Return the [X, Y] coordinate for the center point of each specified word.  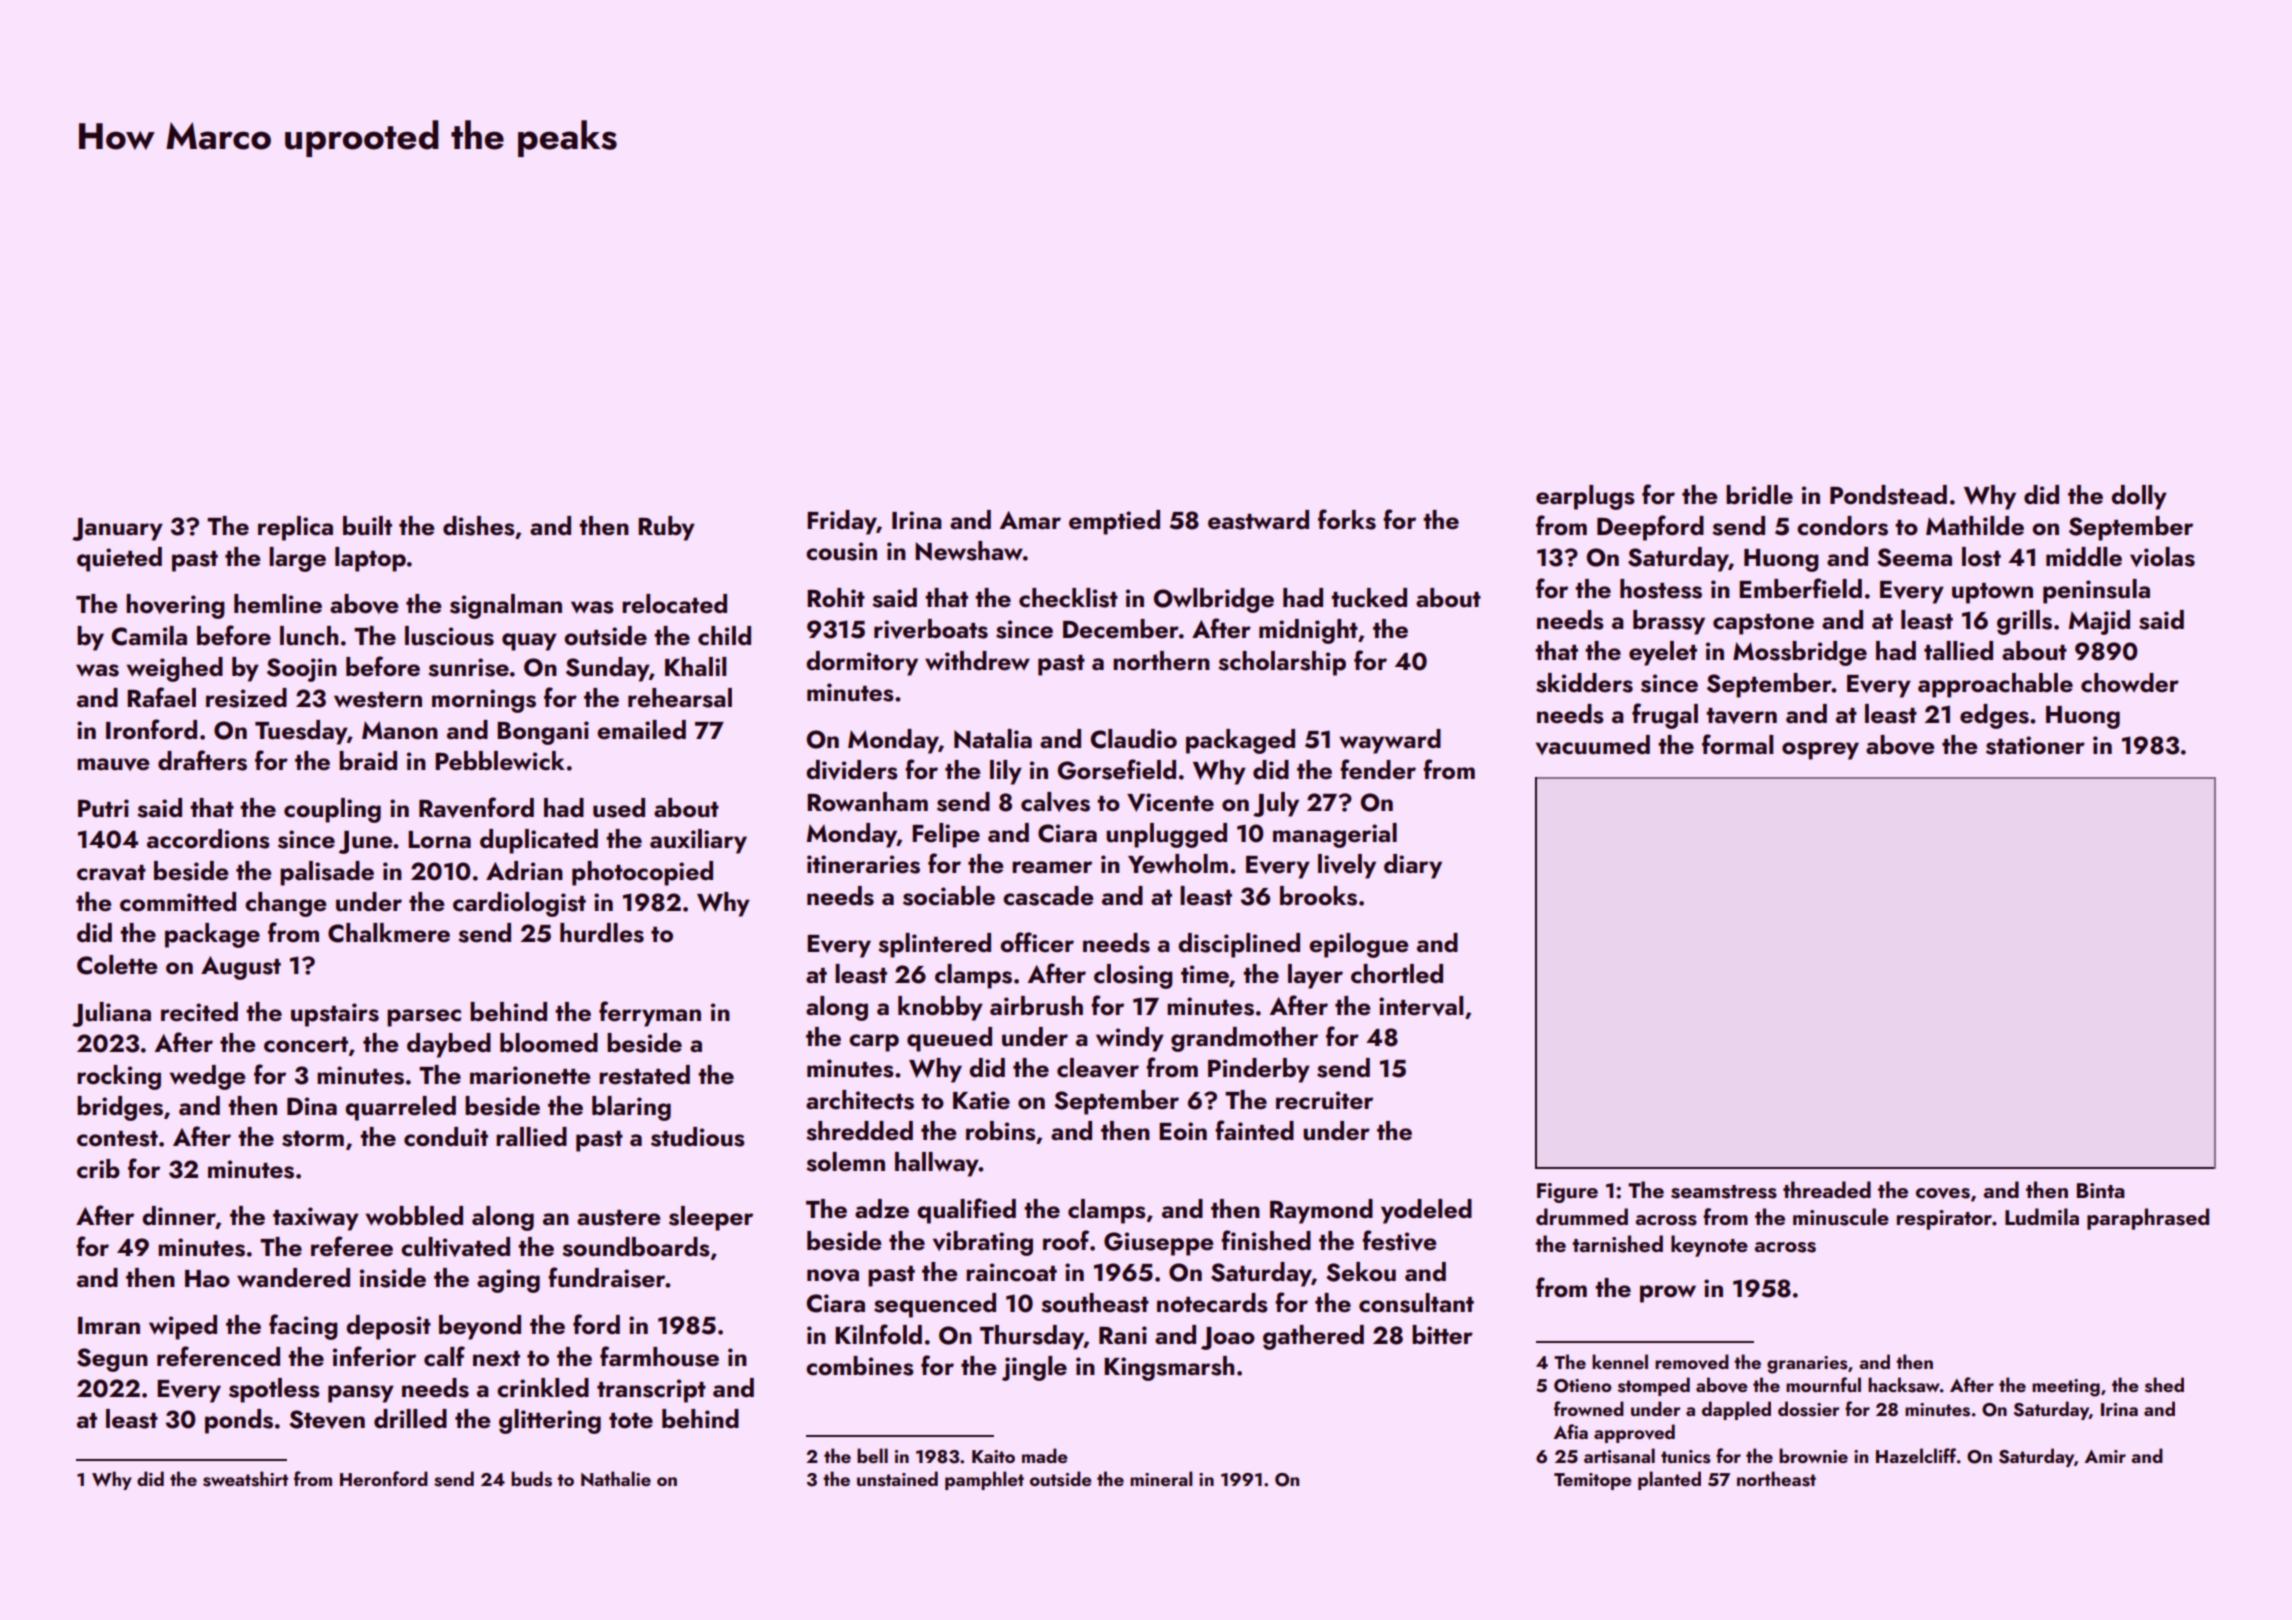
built [367, 526]
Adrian [524, 870]
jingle [1034, 1368]
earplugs [1585, 497]
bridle [1759, 495]
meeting [2066, 1388]
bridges [120, 1108]
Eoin [1183, 1131]
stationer [2035, 745]
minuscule [1841, 1217]
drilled [410, 1419]
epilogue [1359, 945]
